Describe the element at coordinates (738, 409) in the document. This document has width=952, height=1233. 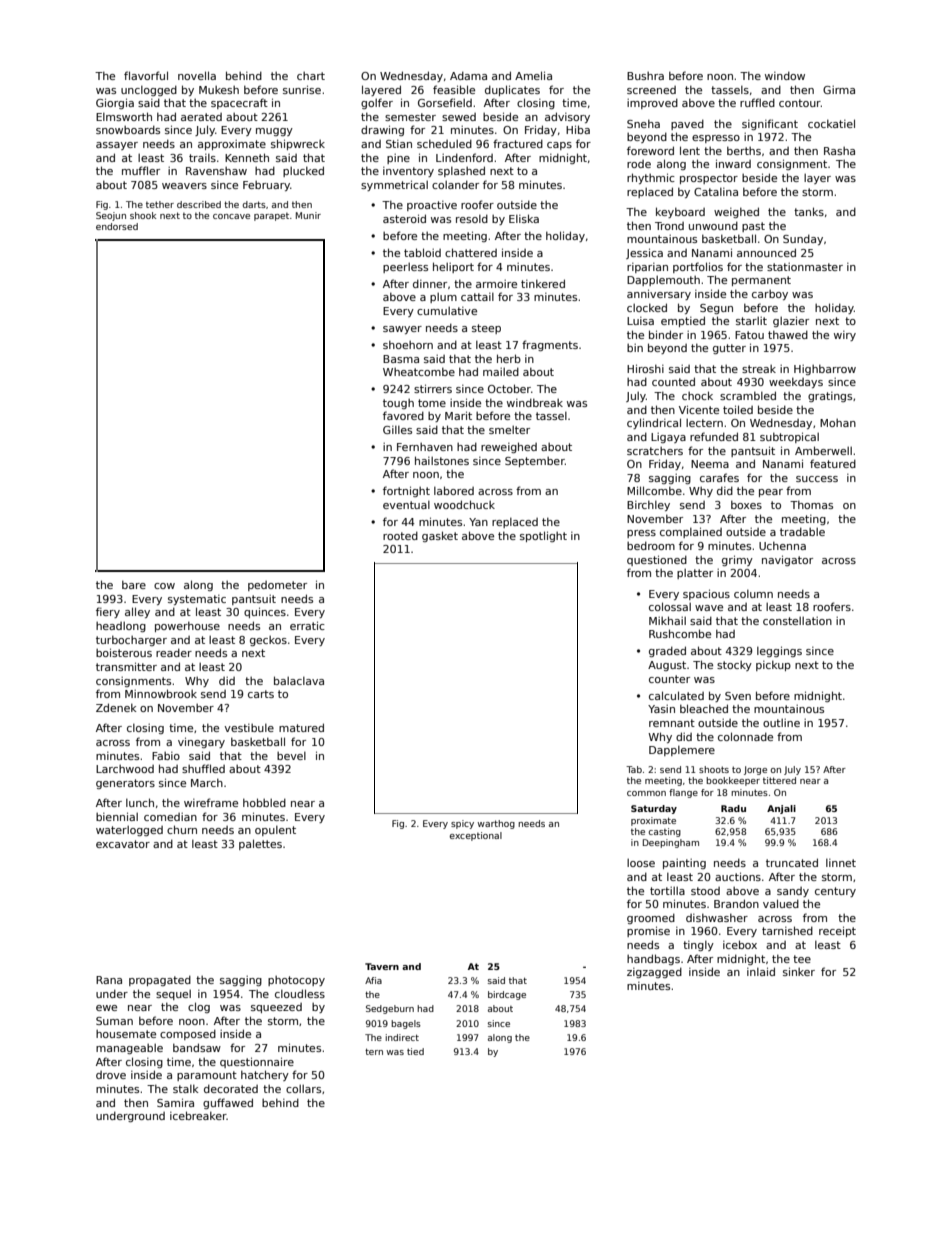
I see `toiled` at that location.
